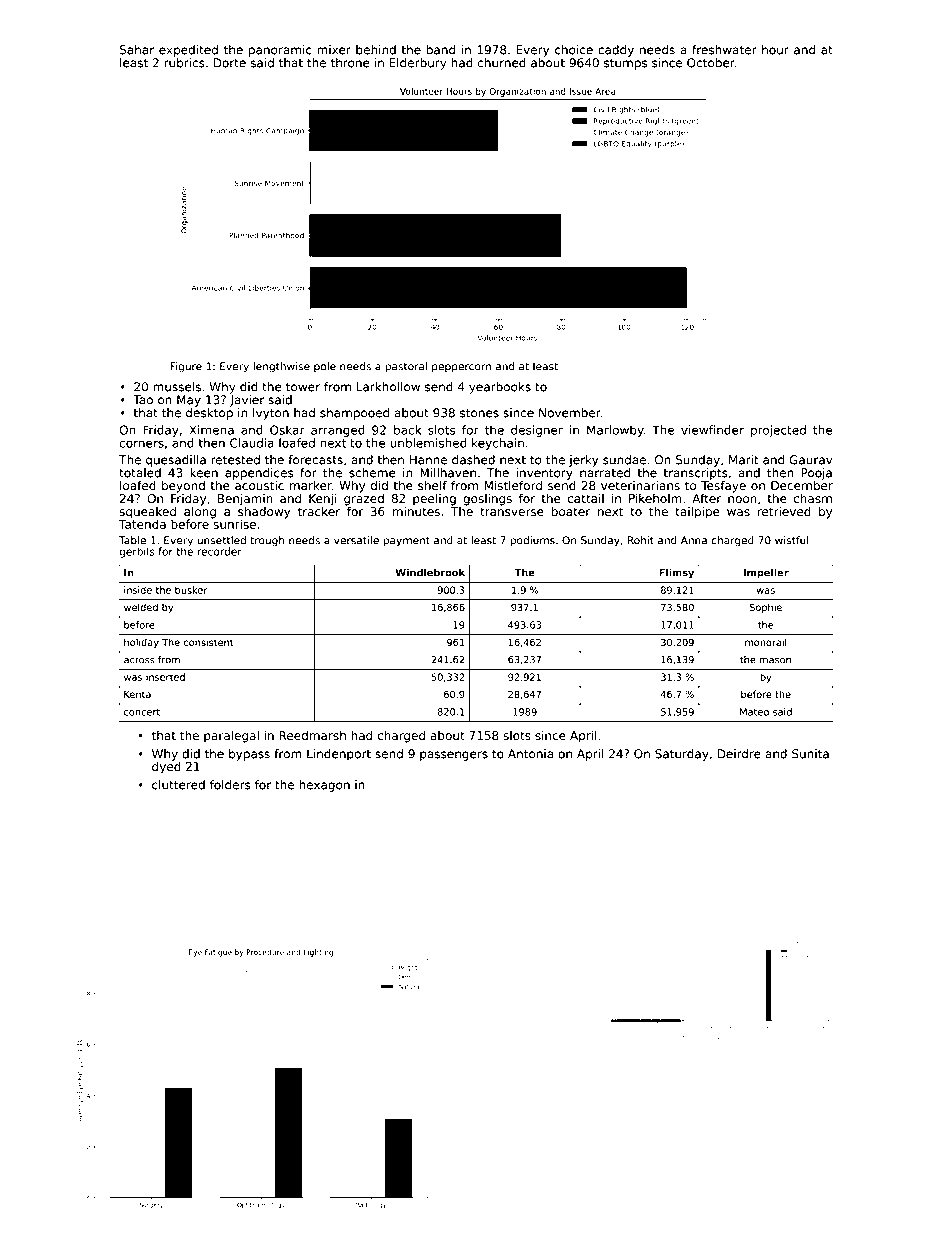  Describe the element at coordinates (230, 785) in the document. I see `folders` at that location.
